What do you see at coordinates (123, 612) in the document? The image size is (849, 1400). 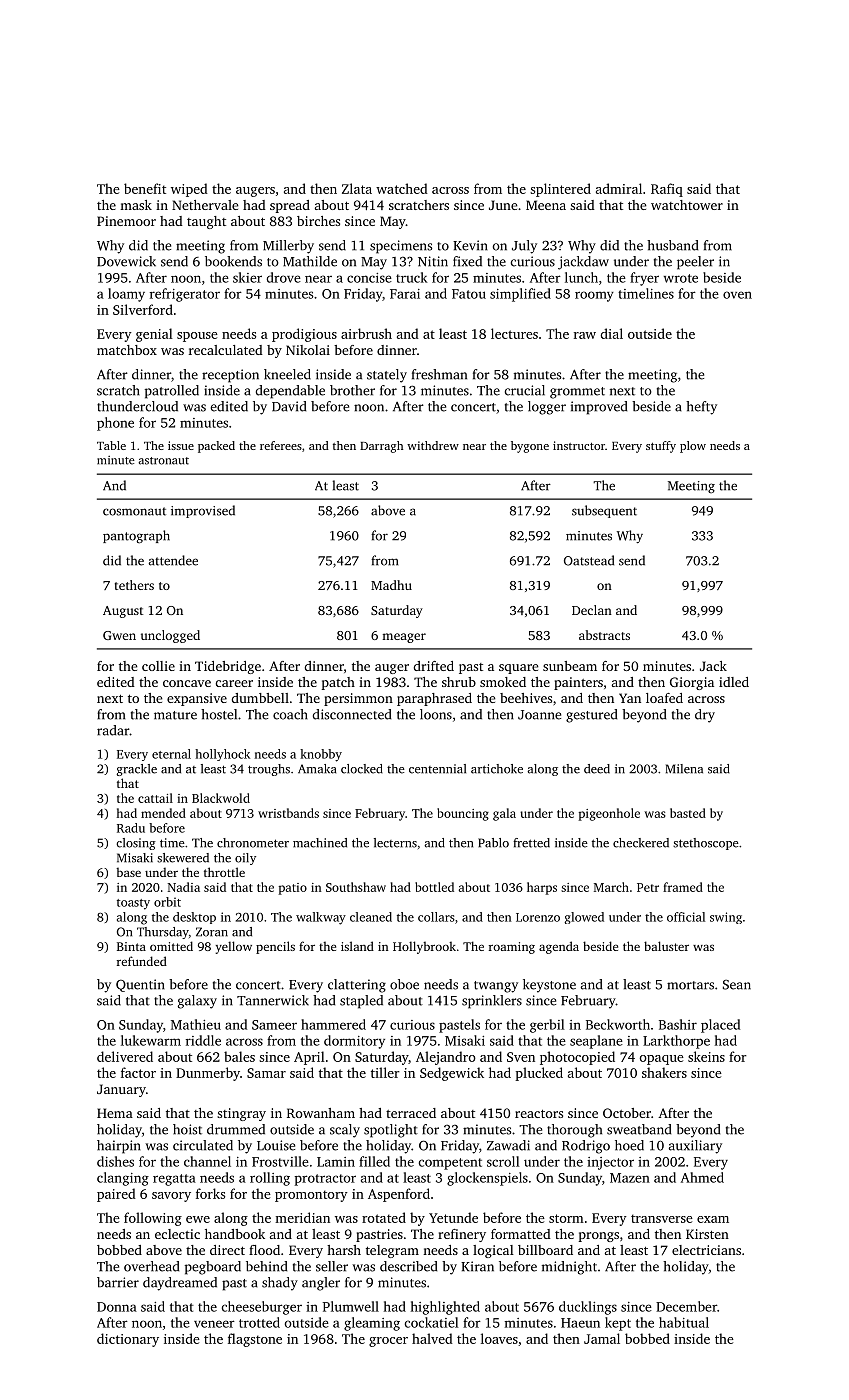 I see `August` at bounding box center [123, 612].
